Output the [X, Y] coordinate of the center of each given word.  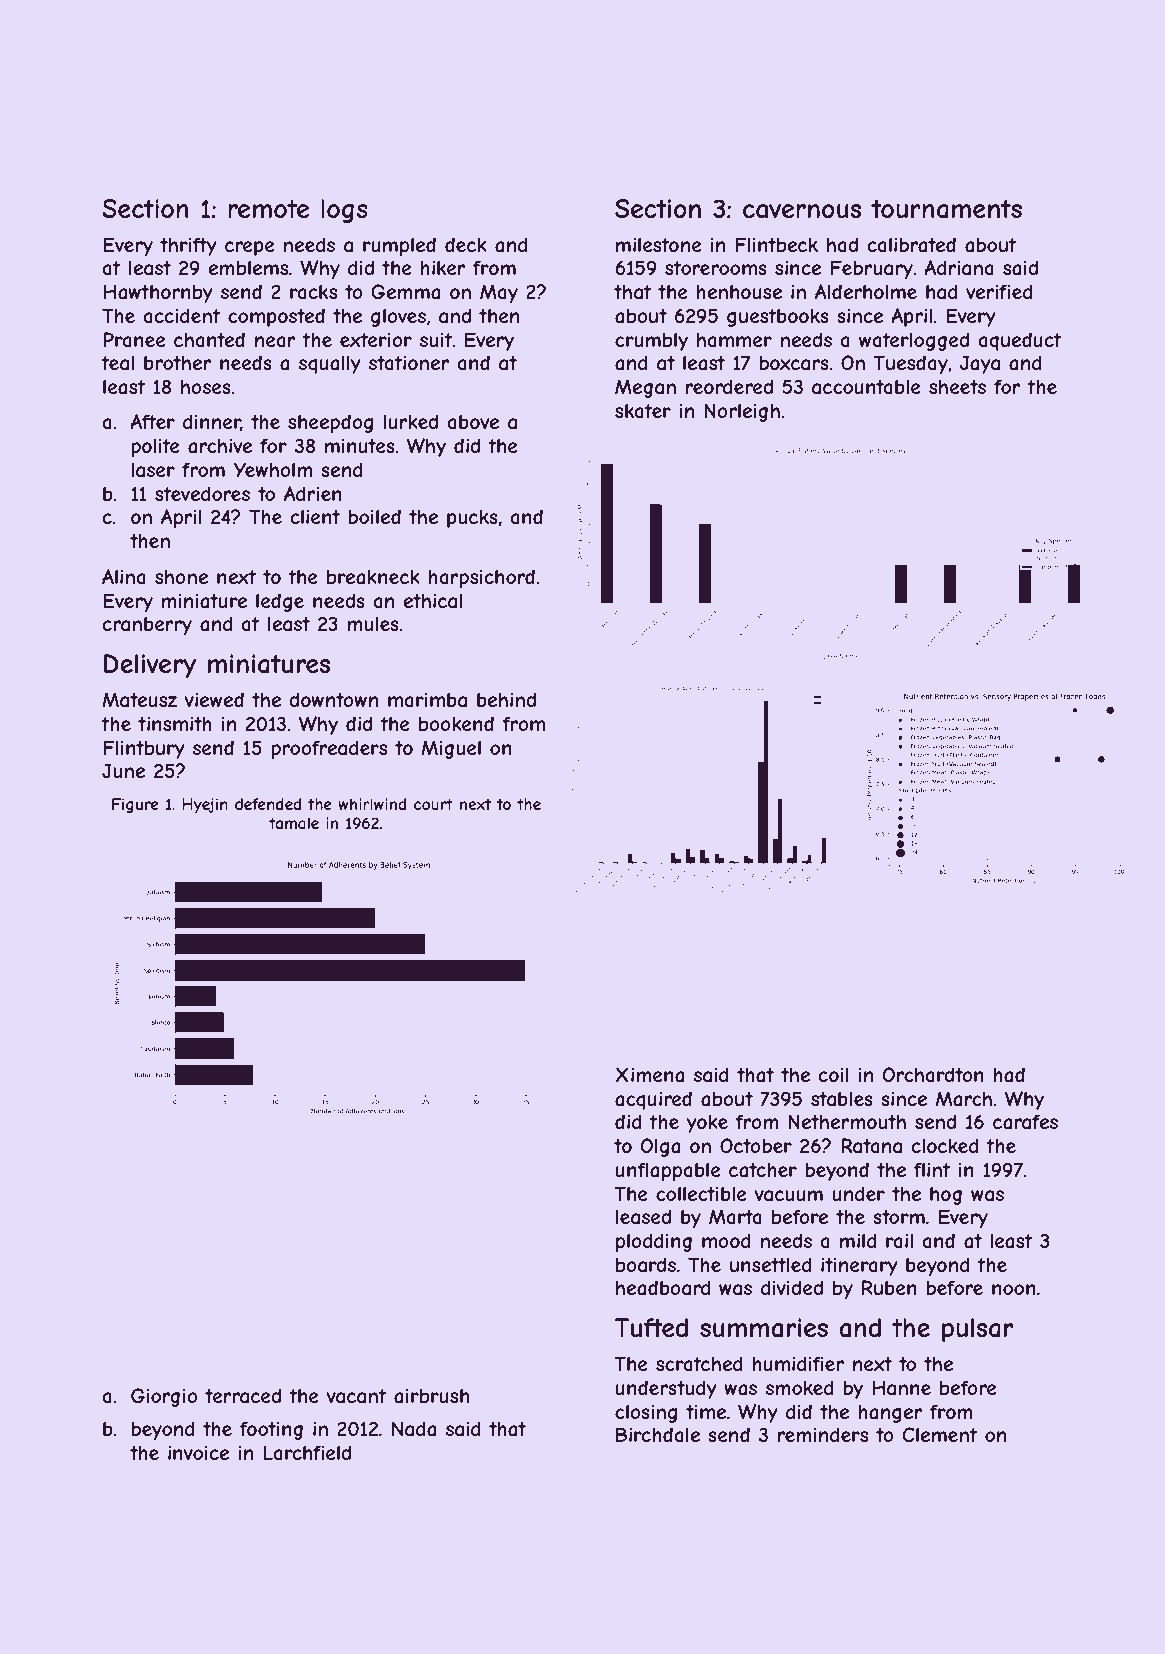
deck [466, 244]
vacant [356, 1396]
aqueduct [1020, 341]
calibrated [911, 245]
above [473, 422]
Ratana [871, 1146]
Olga [660, 1147]
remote [268, 209]
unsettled [771, 1264]
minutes [360, 445]
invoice [198, 1452]
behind [506, 699]
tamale [294, 823]
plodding [654, 1242]
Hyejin [205, 805]
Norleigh [742, 412]
